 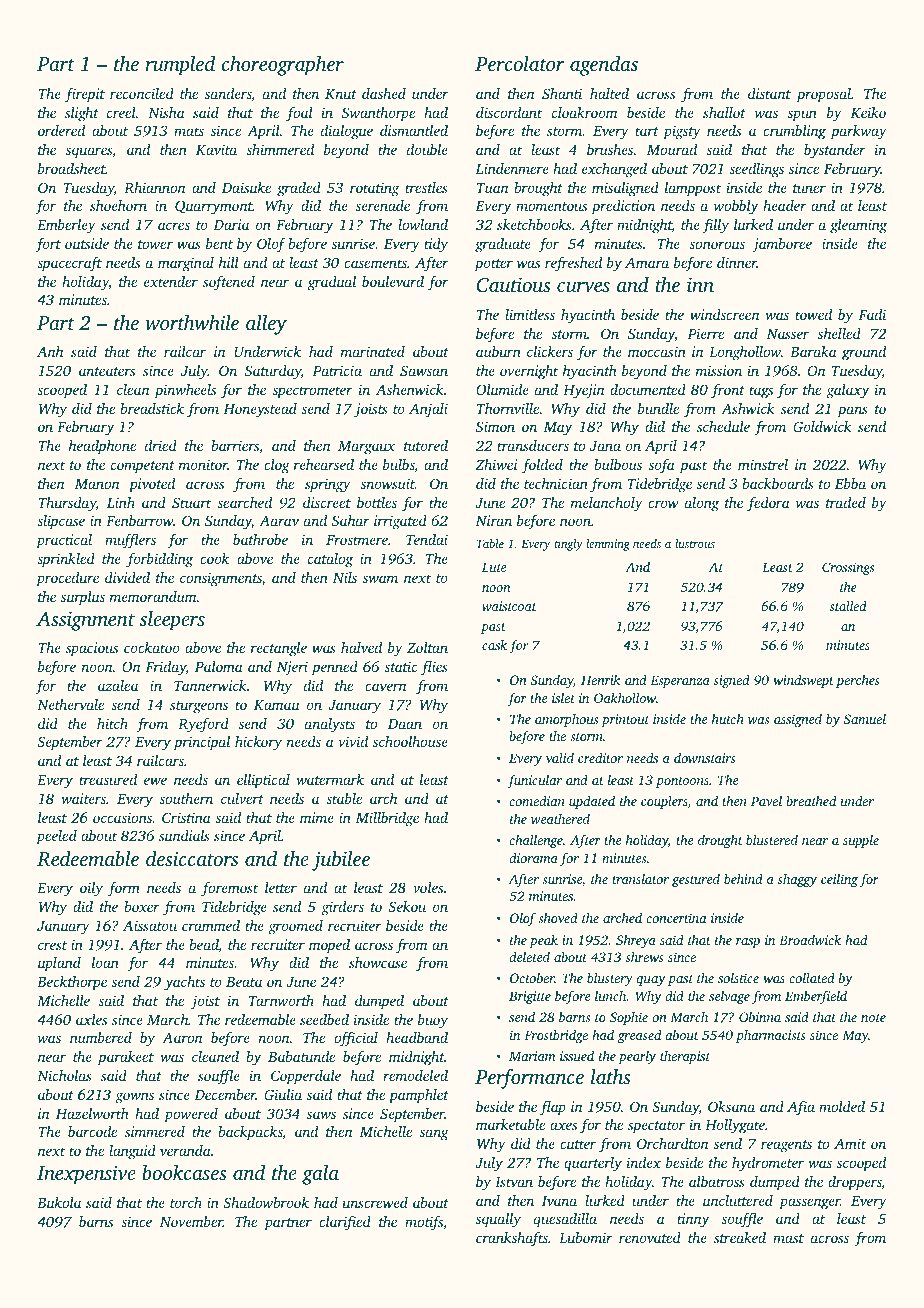 I want to click on broadsheet, so click(x=72, y=168).
